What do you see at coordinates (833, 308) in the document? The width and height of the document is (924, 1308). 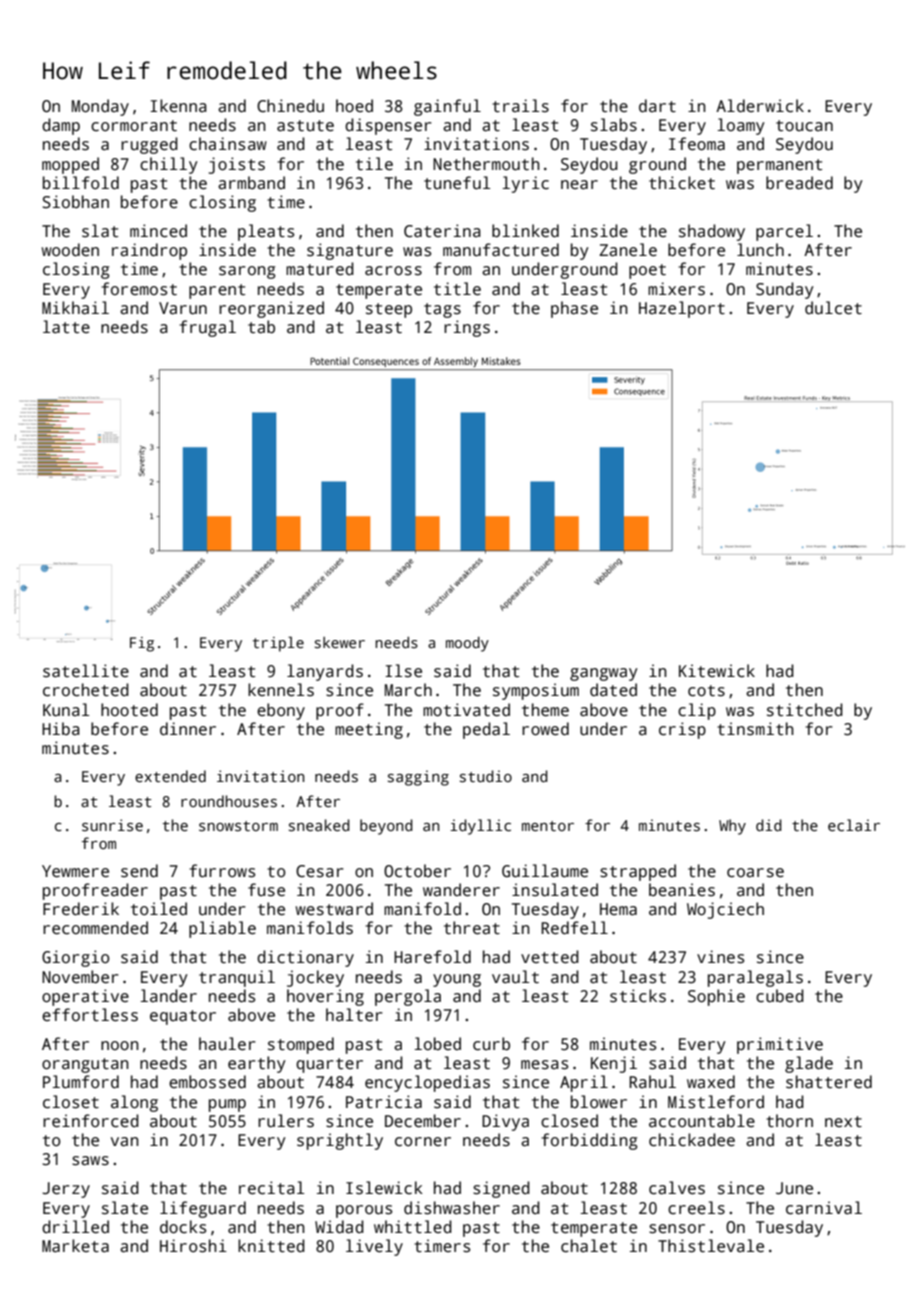 I see `dulcet` at bounding box center [833, 308].
